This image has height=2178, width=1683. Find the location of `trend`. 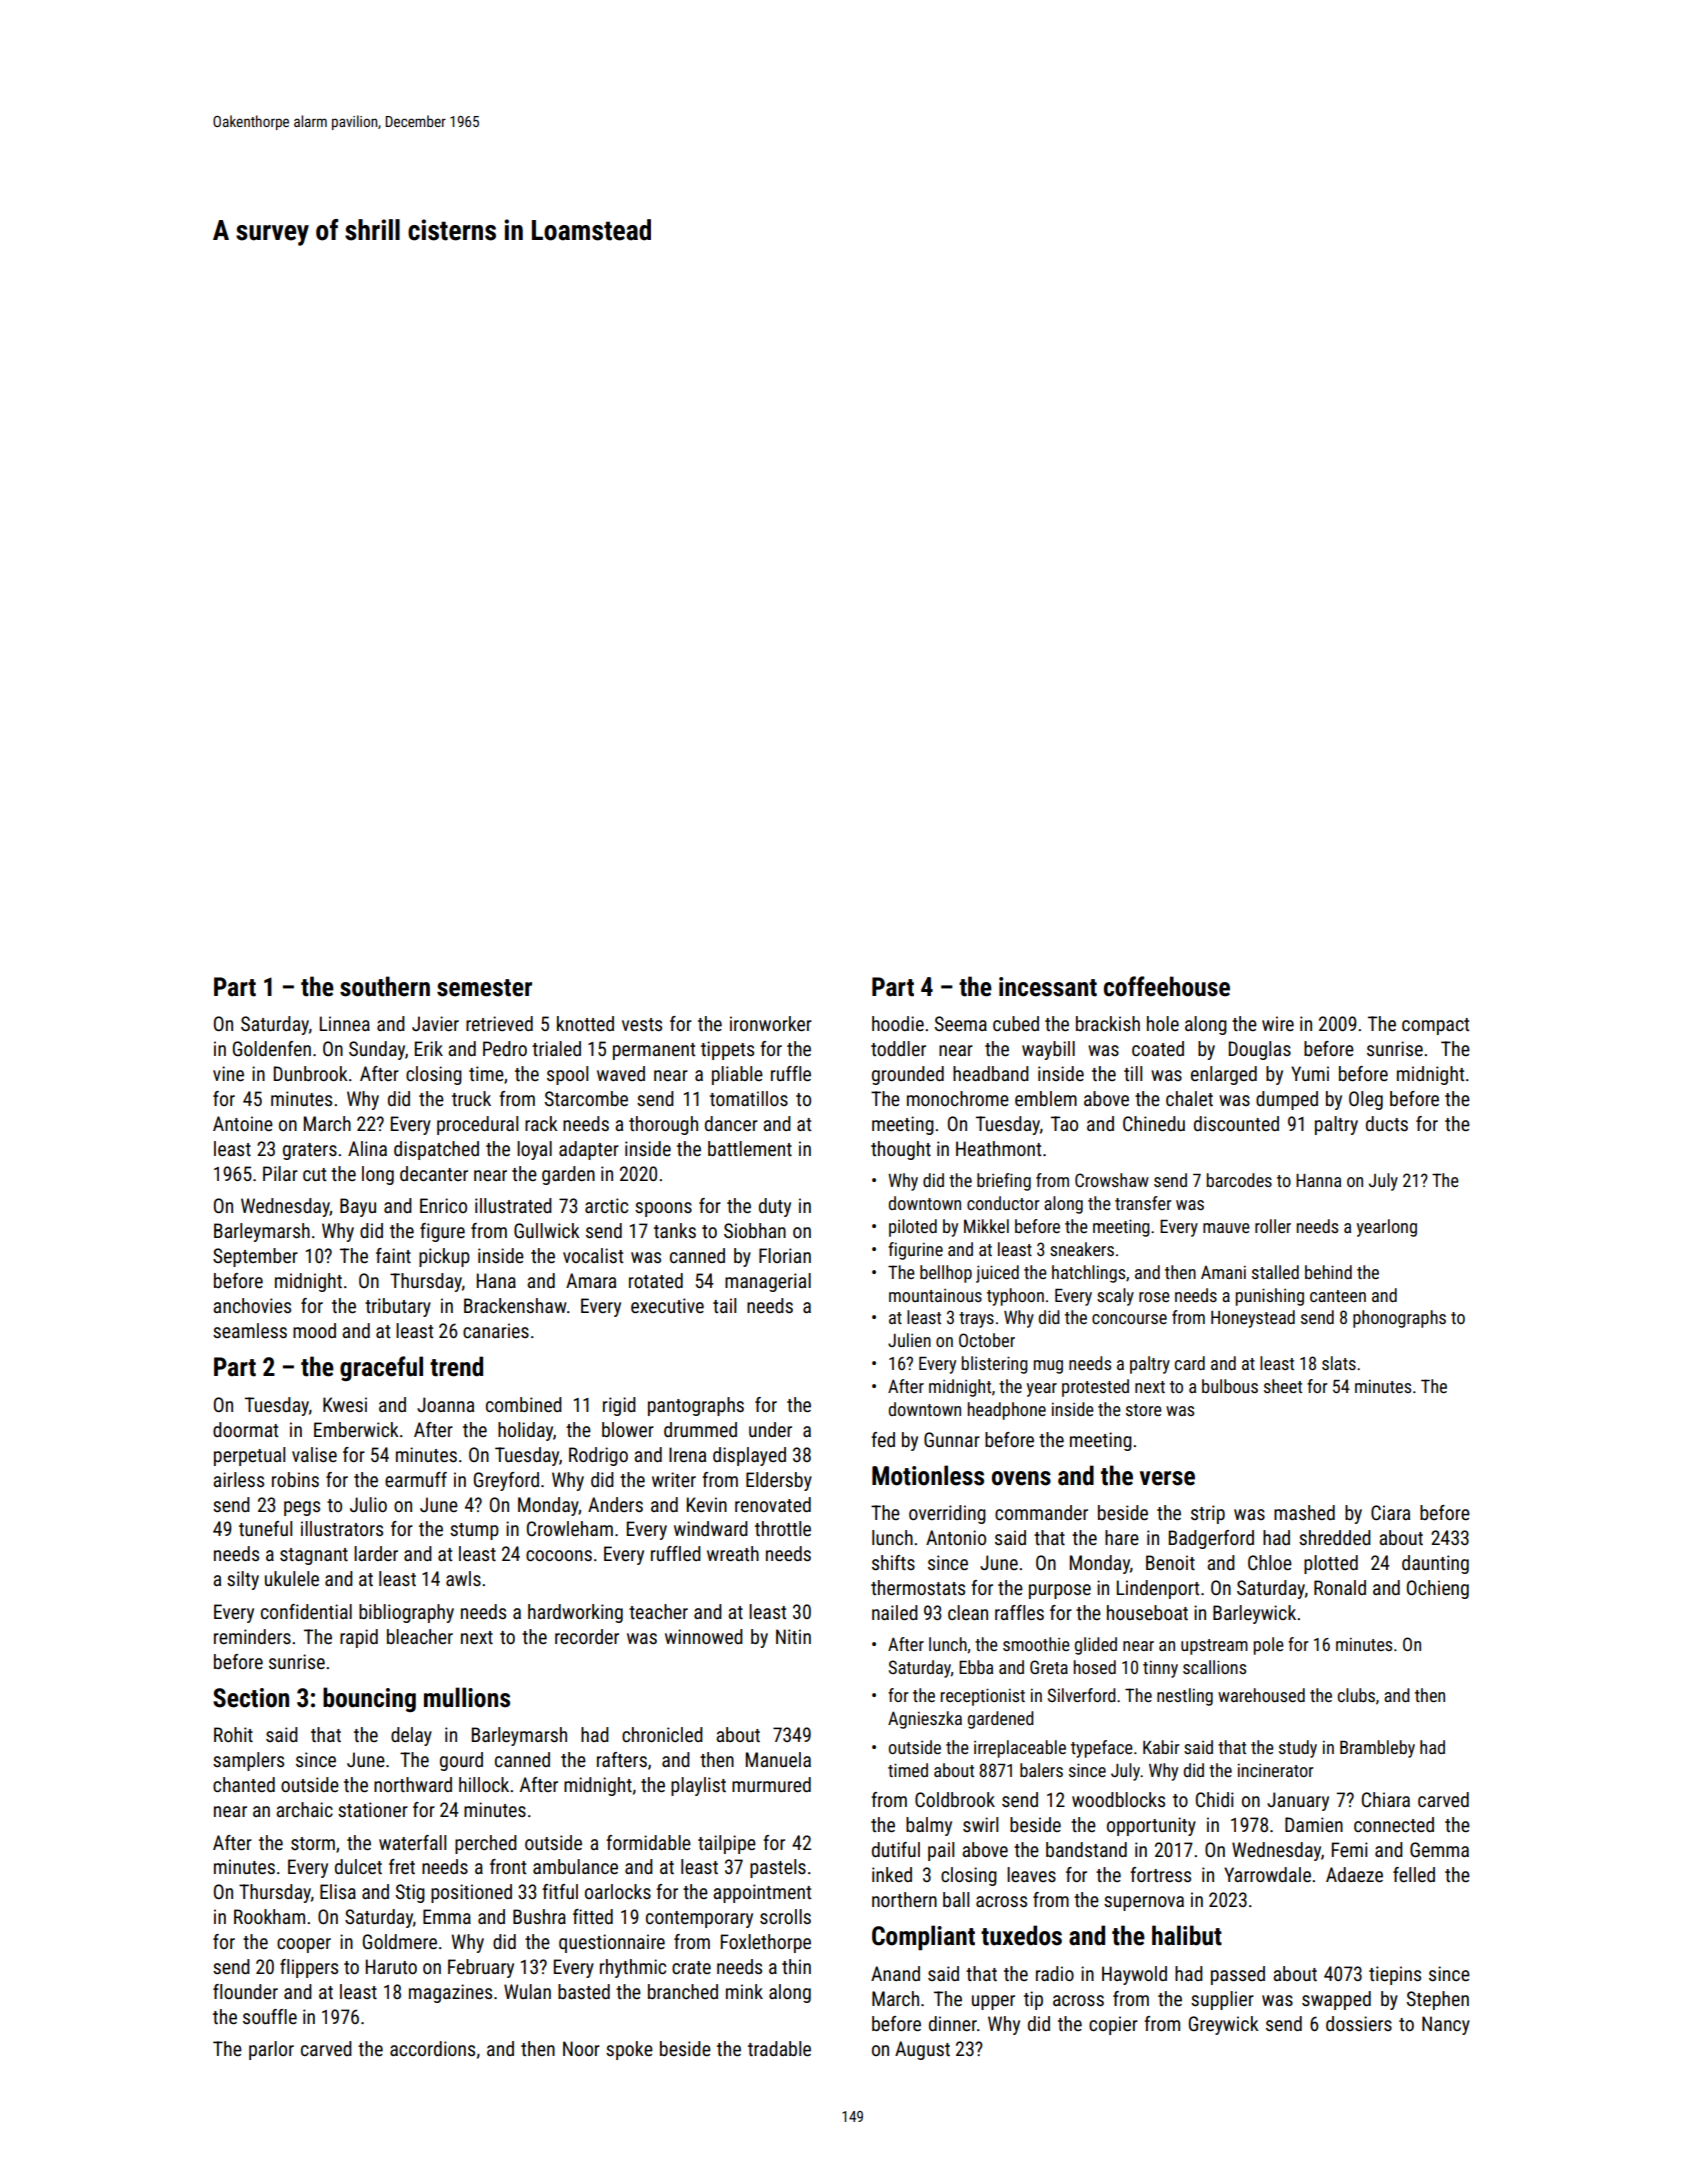

trend is located at coordinates (456, 1366).
